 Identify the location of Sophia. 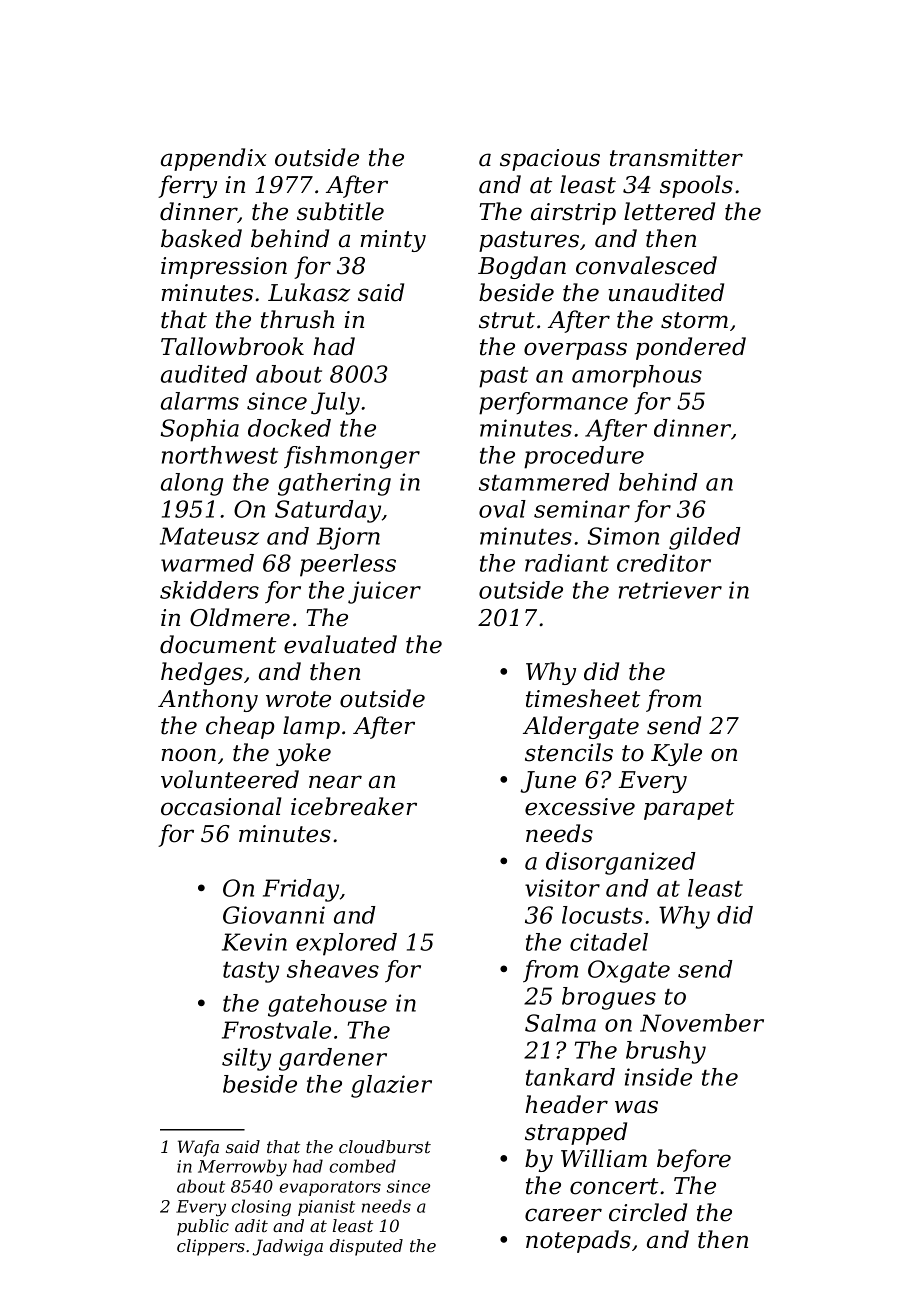
(200, 430).
